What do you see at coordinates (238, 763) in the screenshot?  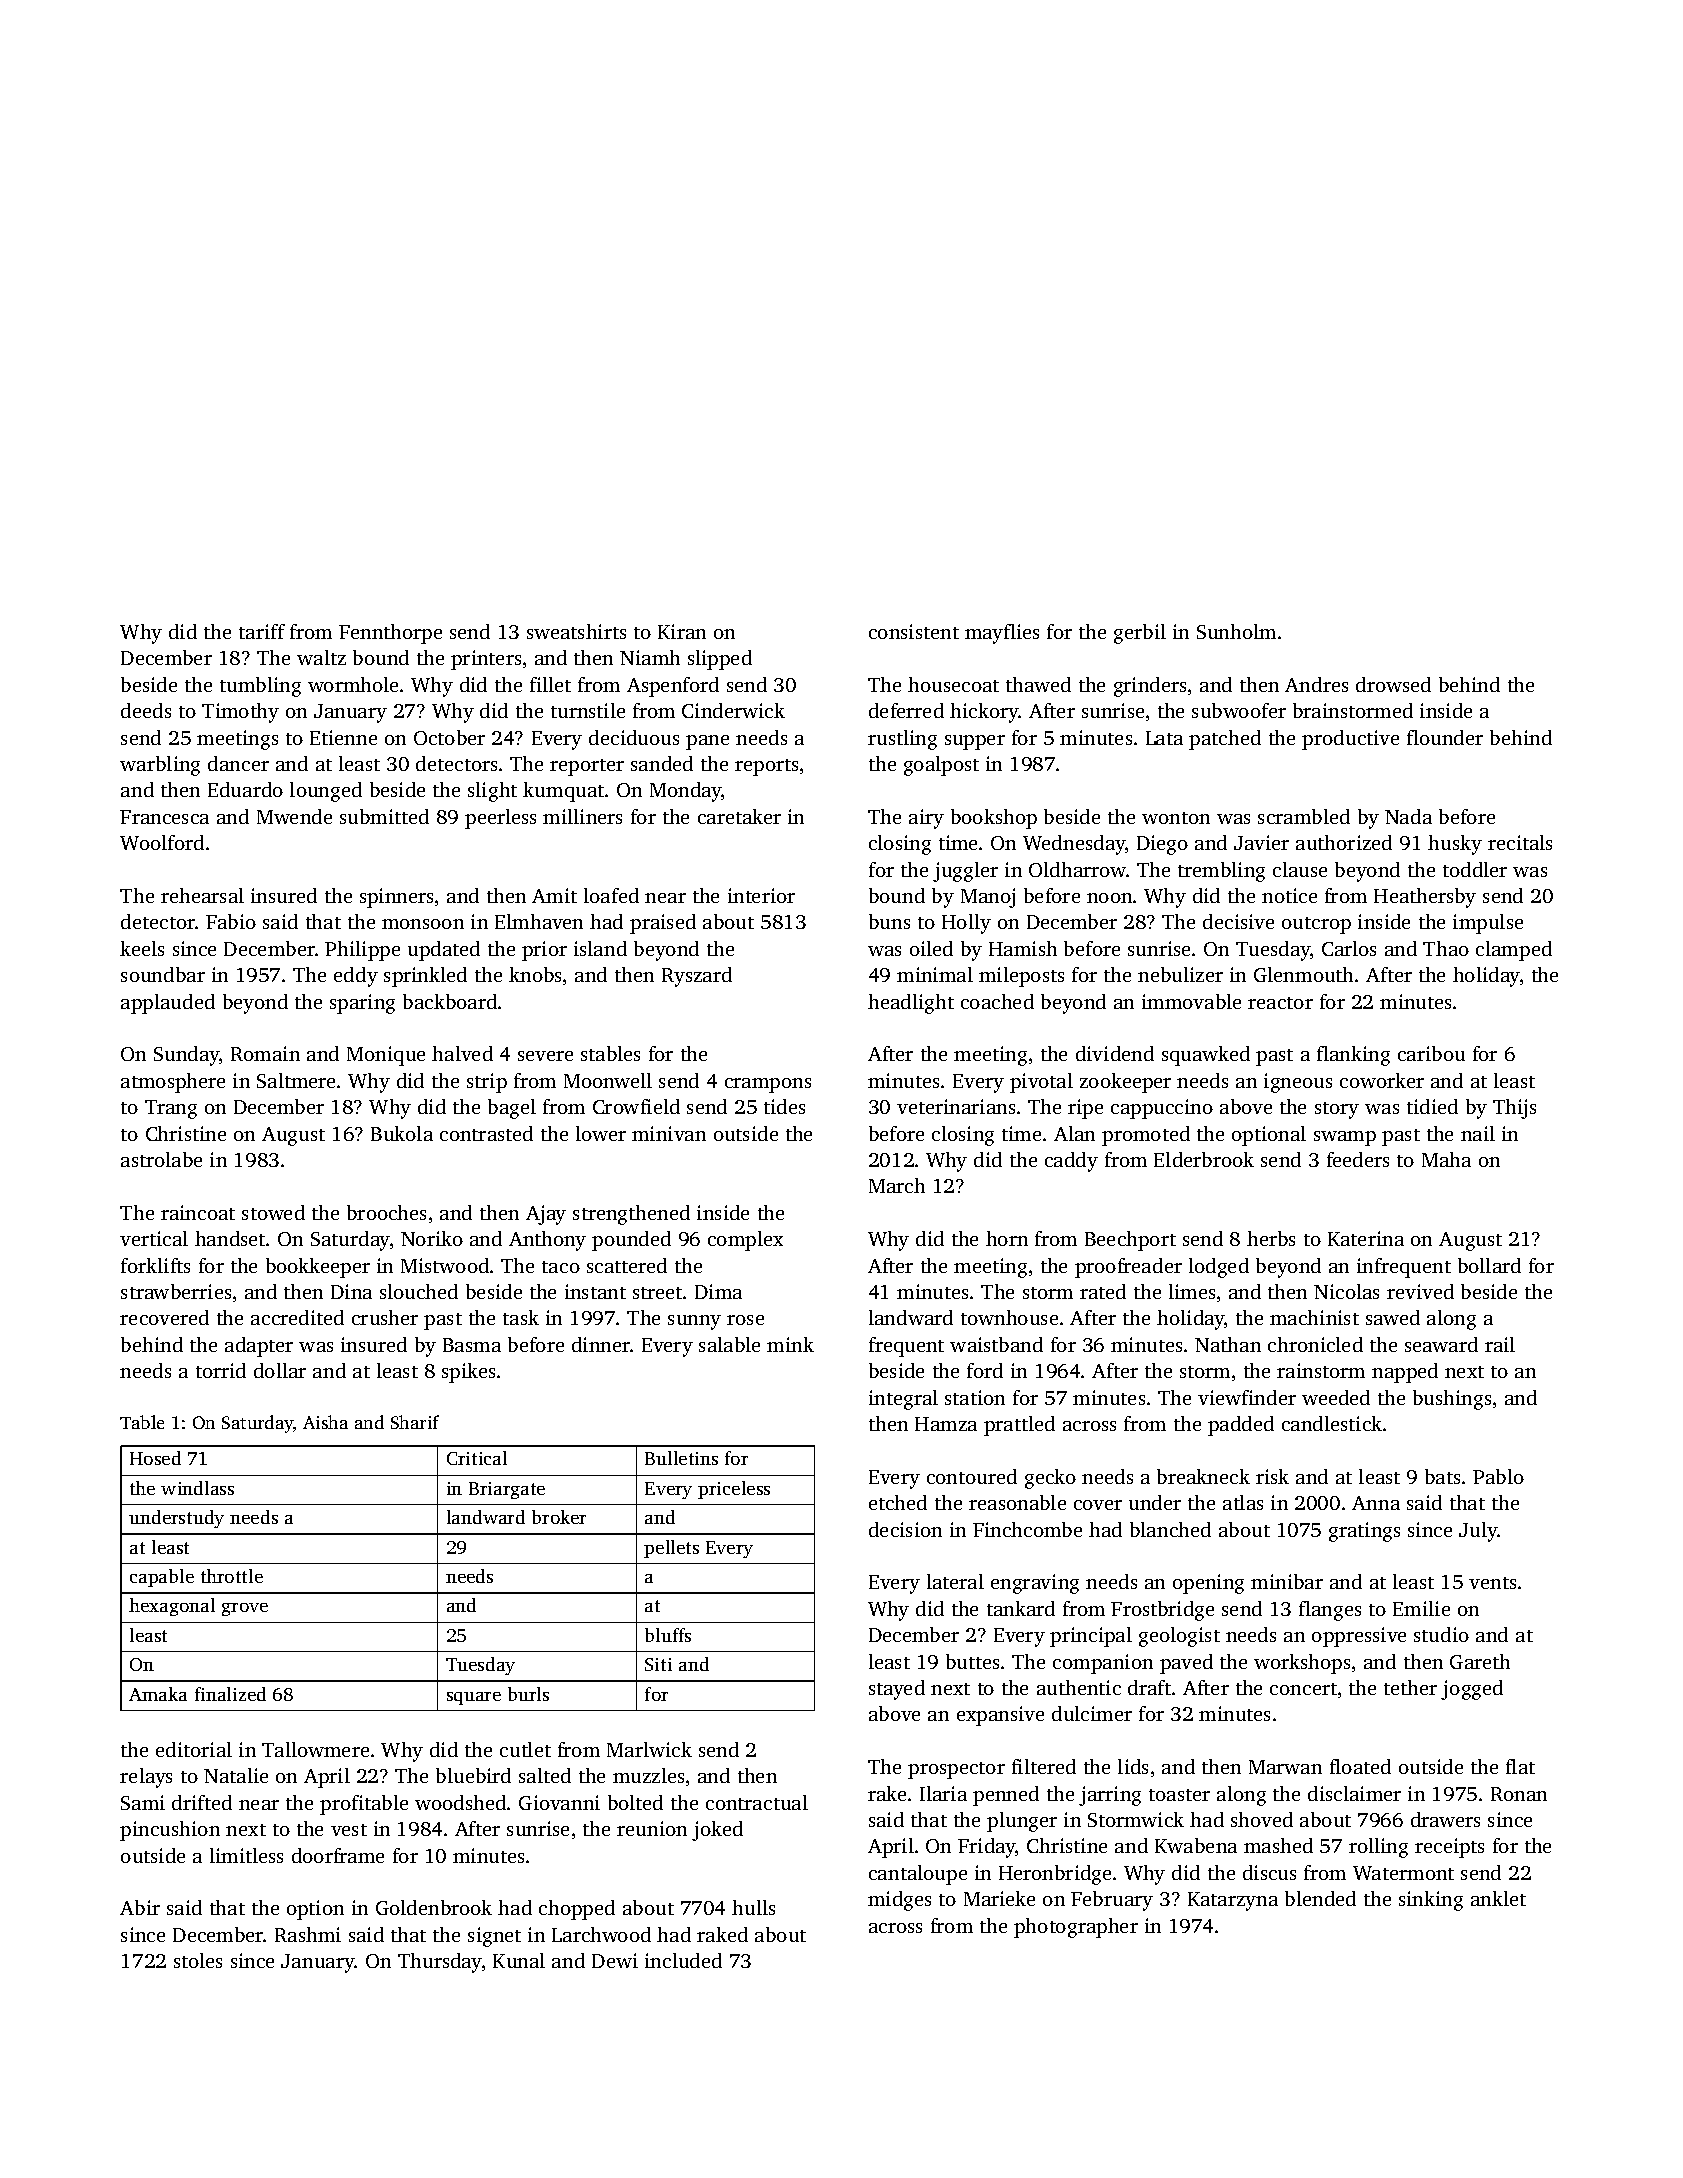 I see `dancer` at bounding box center [238, 763].
